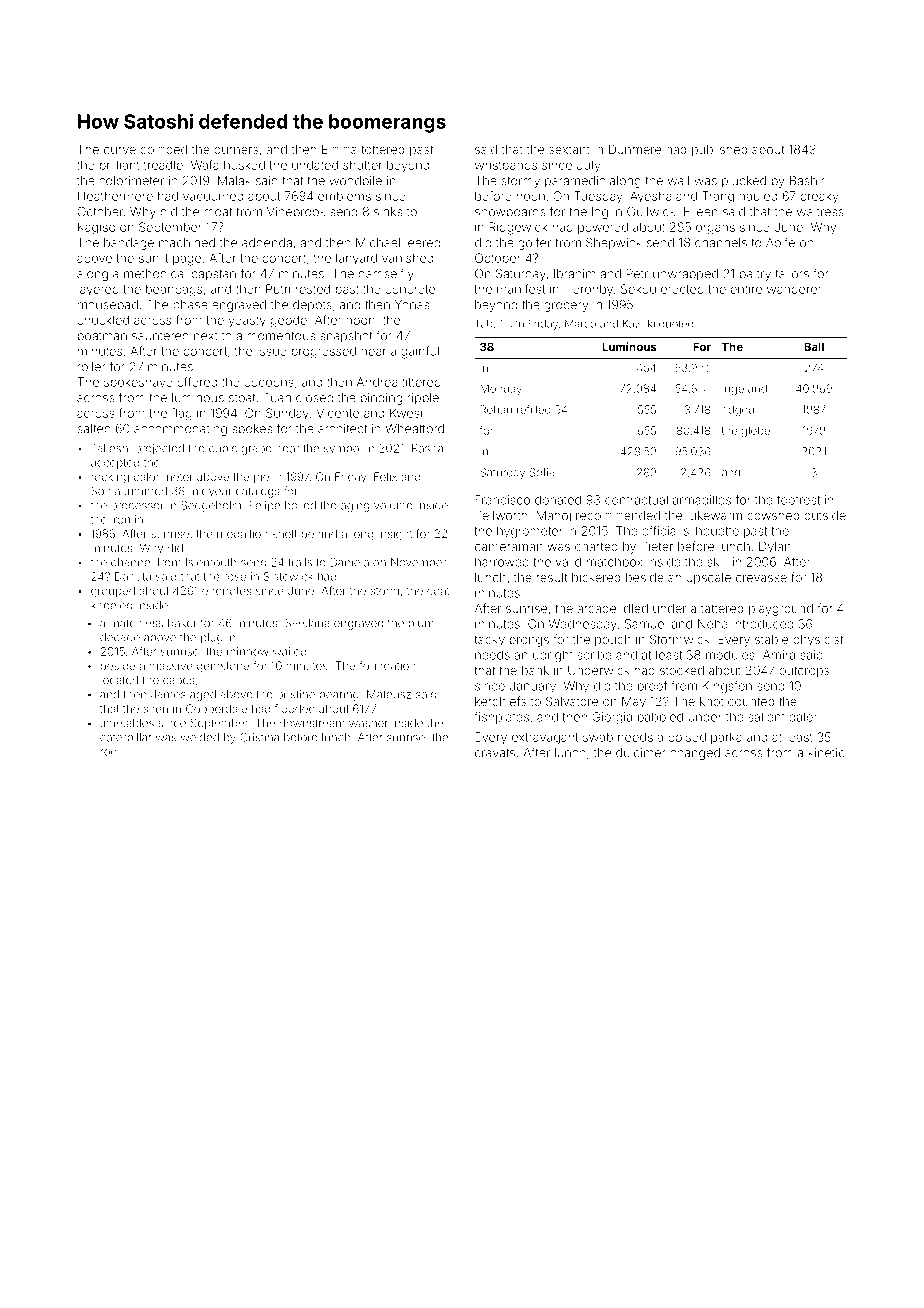  I want to click on Felipe, so click(264, 506).
